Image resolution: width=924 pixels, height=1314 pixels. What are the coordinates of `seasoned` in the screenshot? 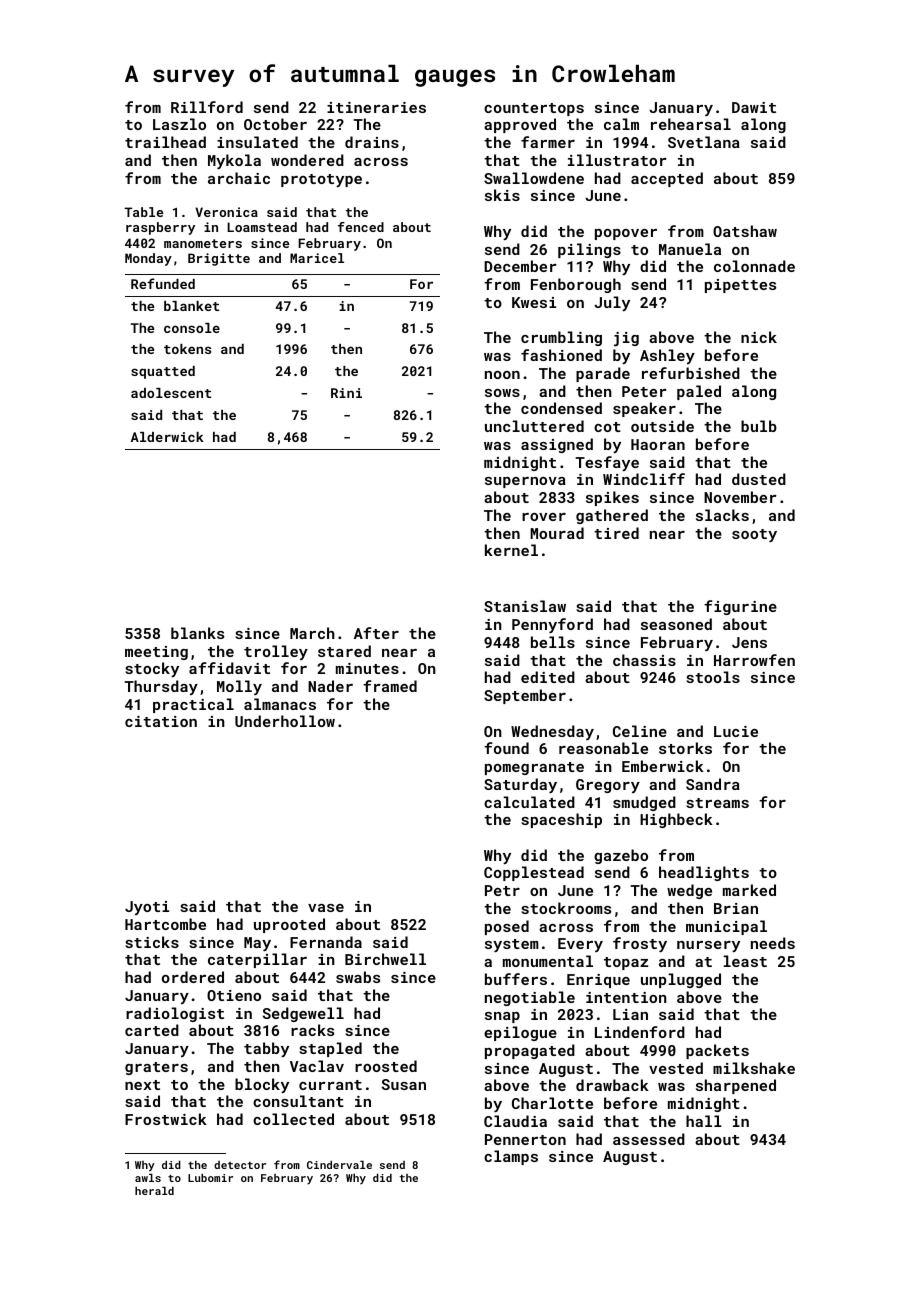 It's located at (676, 624).
